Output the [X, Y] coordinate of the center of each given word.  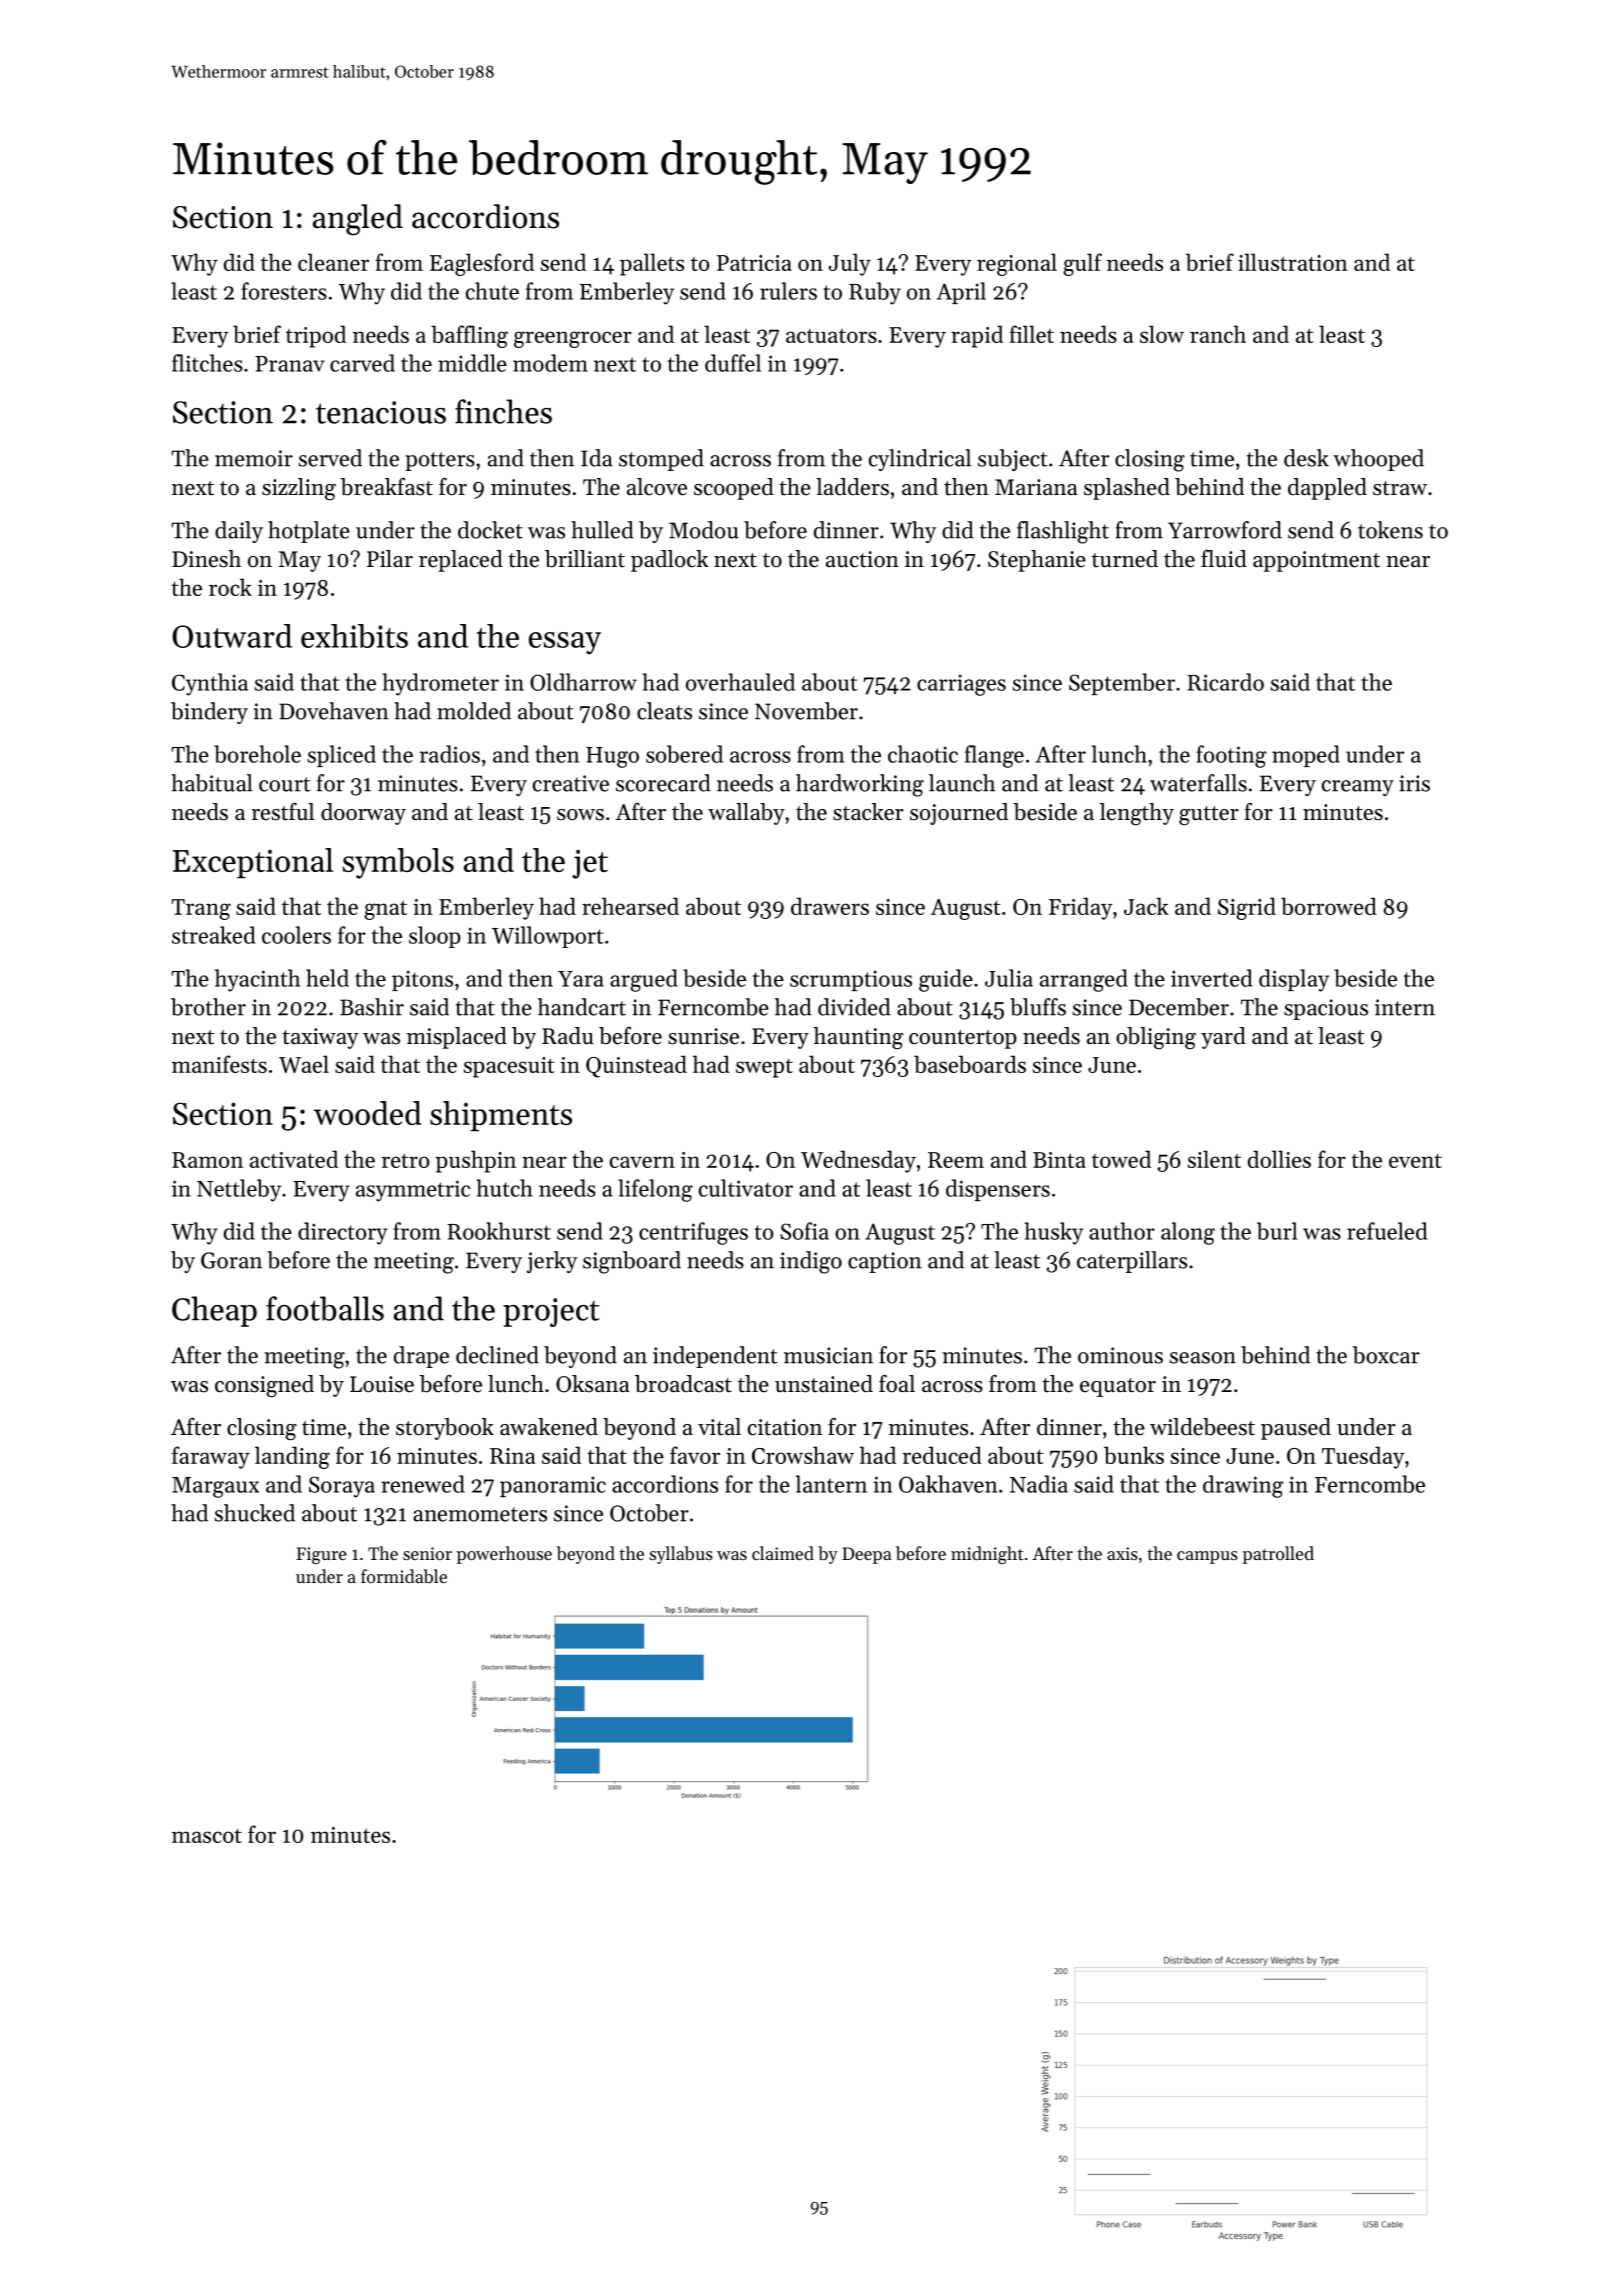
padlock [670, 561]
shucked [255, 1513]
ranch [1218, 334]
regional [1017, 264]
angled [358, 220]
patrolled [1278, 1555]
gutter [1209, 815]
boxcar [1386, 1355]
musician [828, 1355]
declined [497, 1355]
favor [695, 1455]
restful [283, 812]
